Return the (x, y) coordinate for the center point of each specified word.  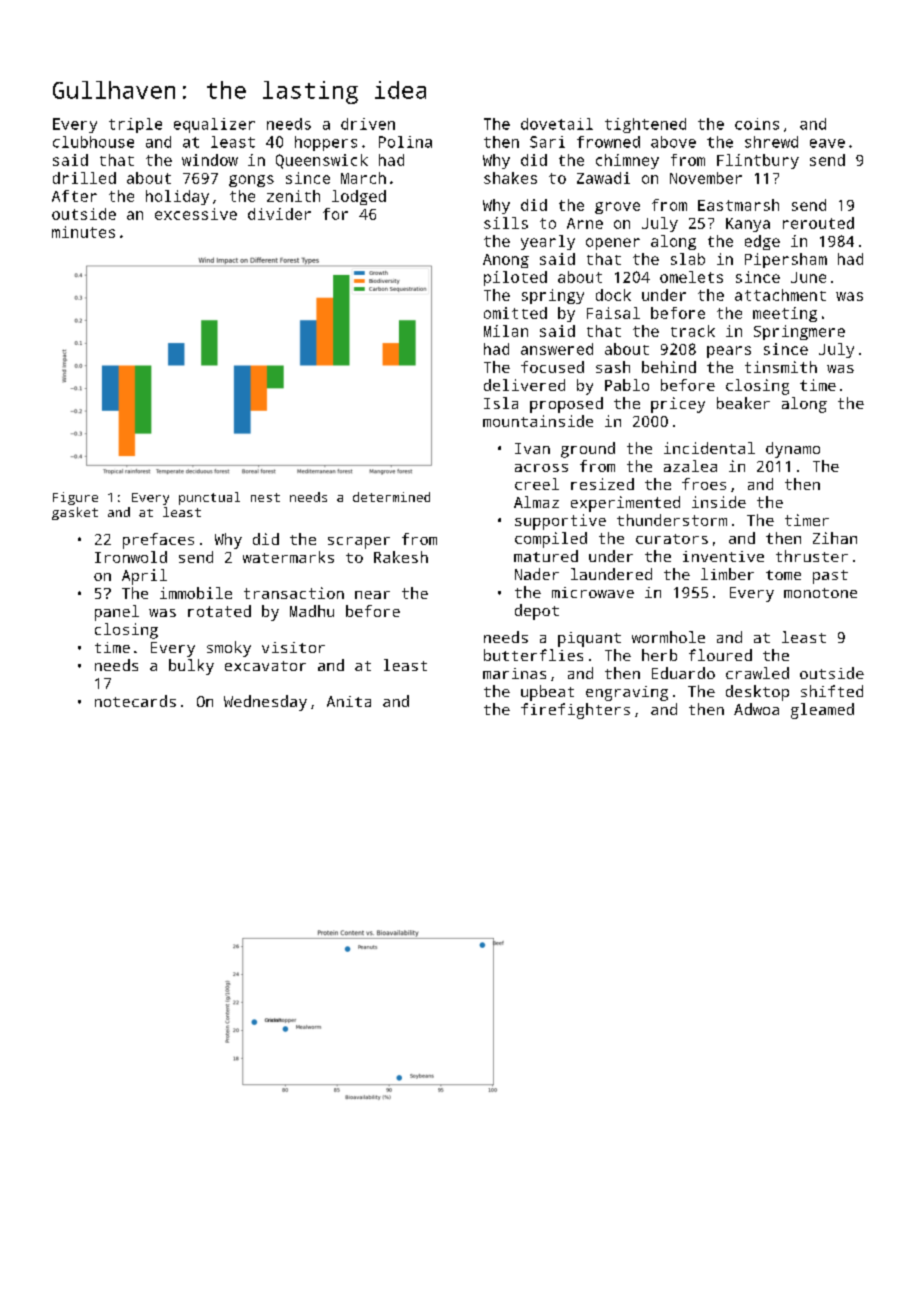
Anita (349, 701)
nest (265, 497)
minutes (83, 232)
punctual (209, 498)
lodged (359, 197)
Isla (501, 403)
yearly (548, 242)
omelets (691, 277)
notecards (135, 701)
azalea (690, 466)
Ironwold (131, 557)
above (673, 142)
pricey (678, 405)
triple (135, 125)
